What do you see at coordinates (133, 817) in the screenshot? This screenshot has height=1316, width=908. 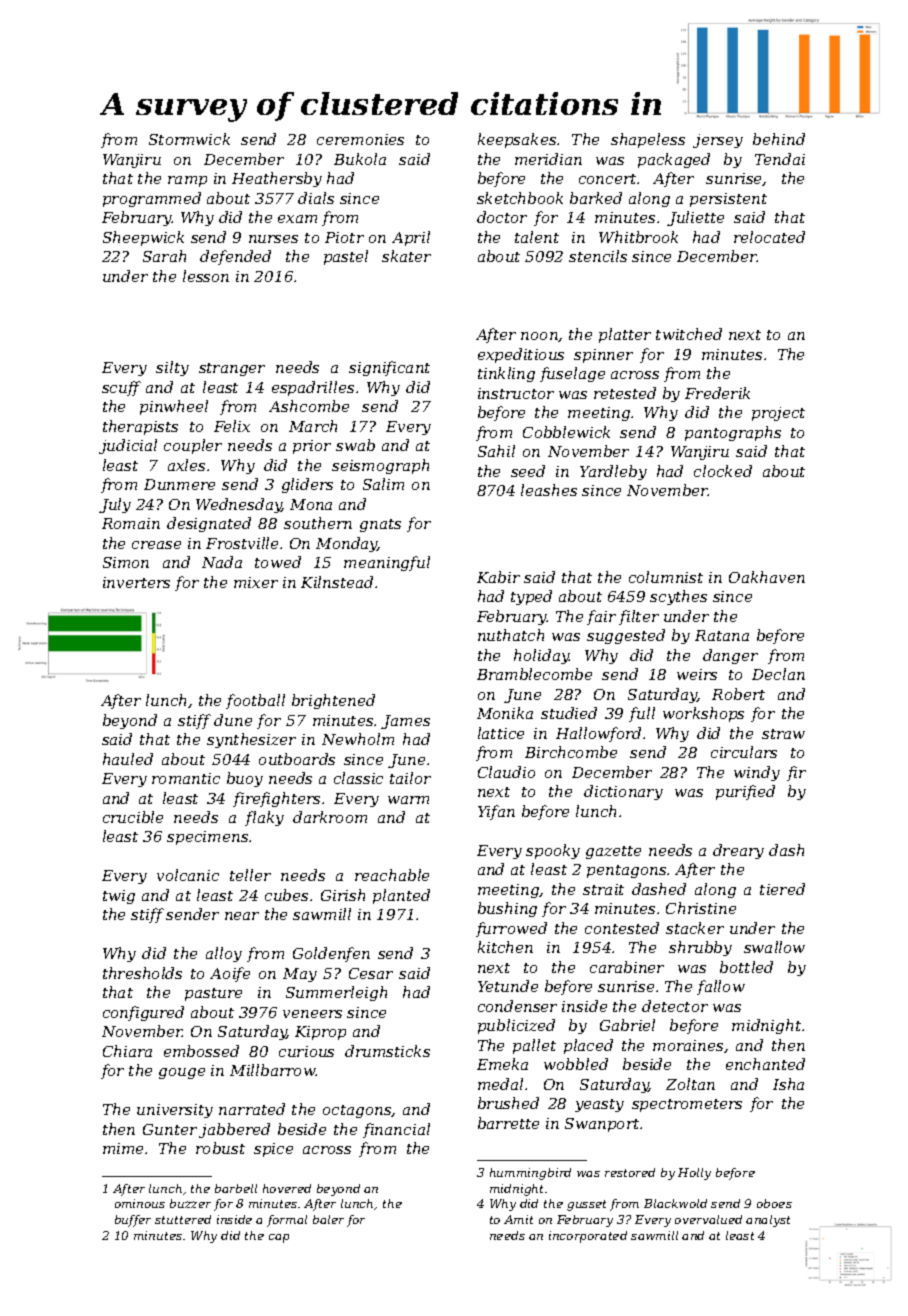 I see `crucible` at bounding box center [133, 817].
